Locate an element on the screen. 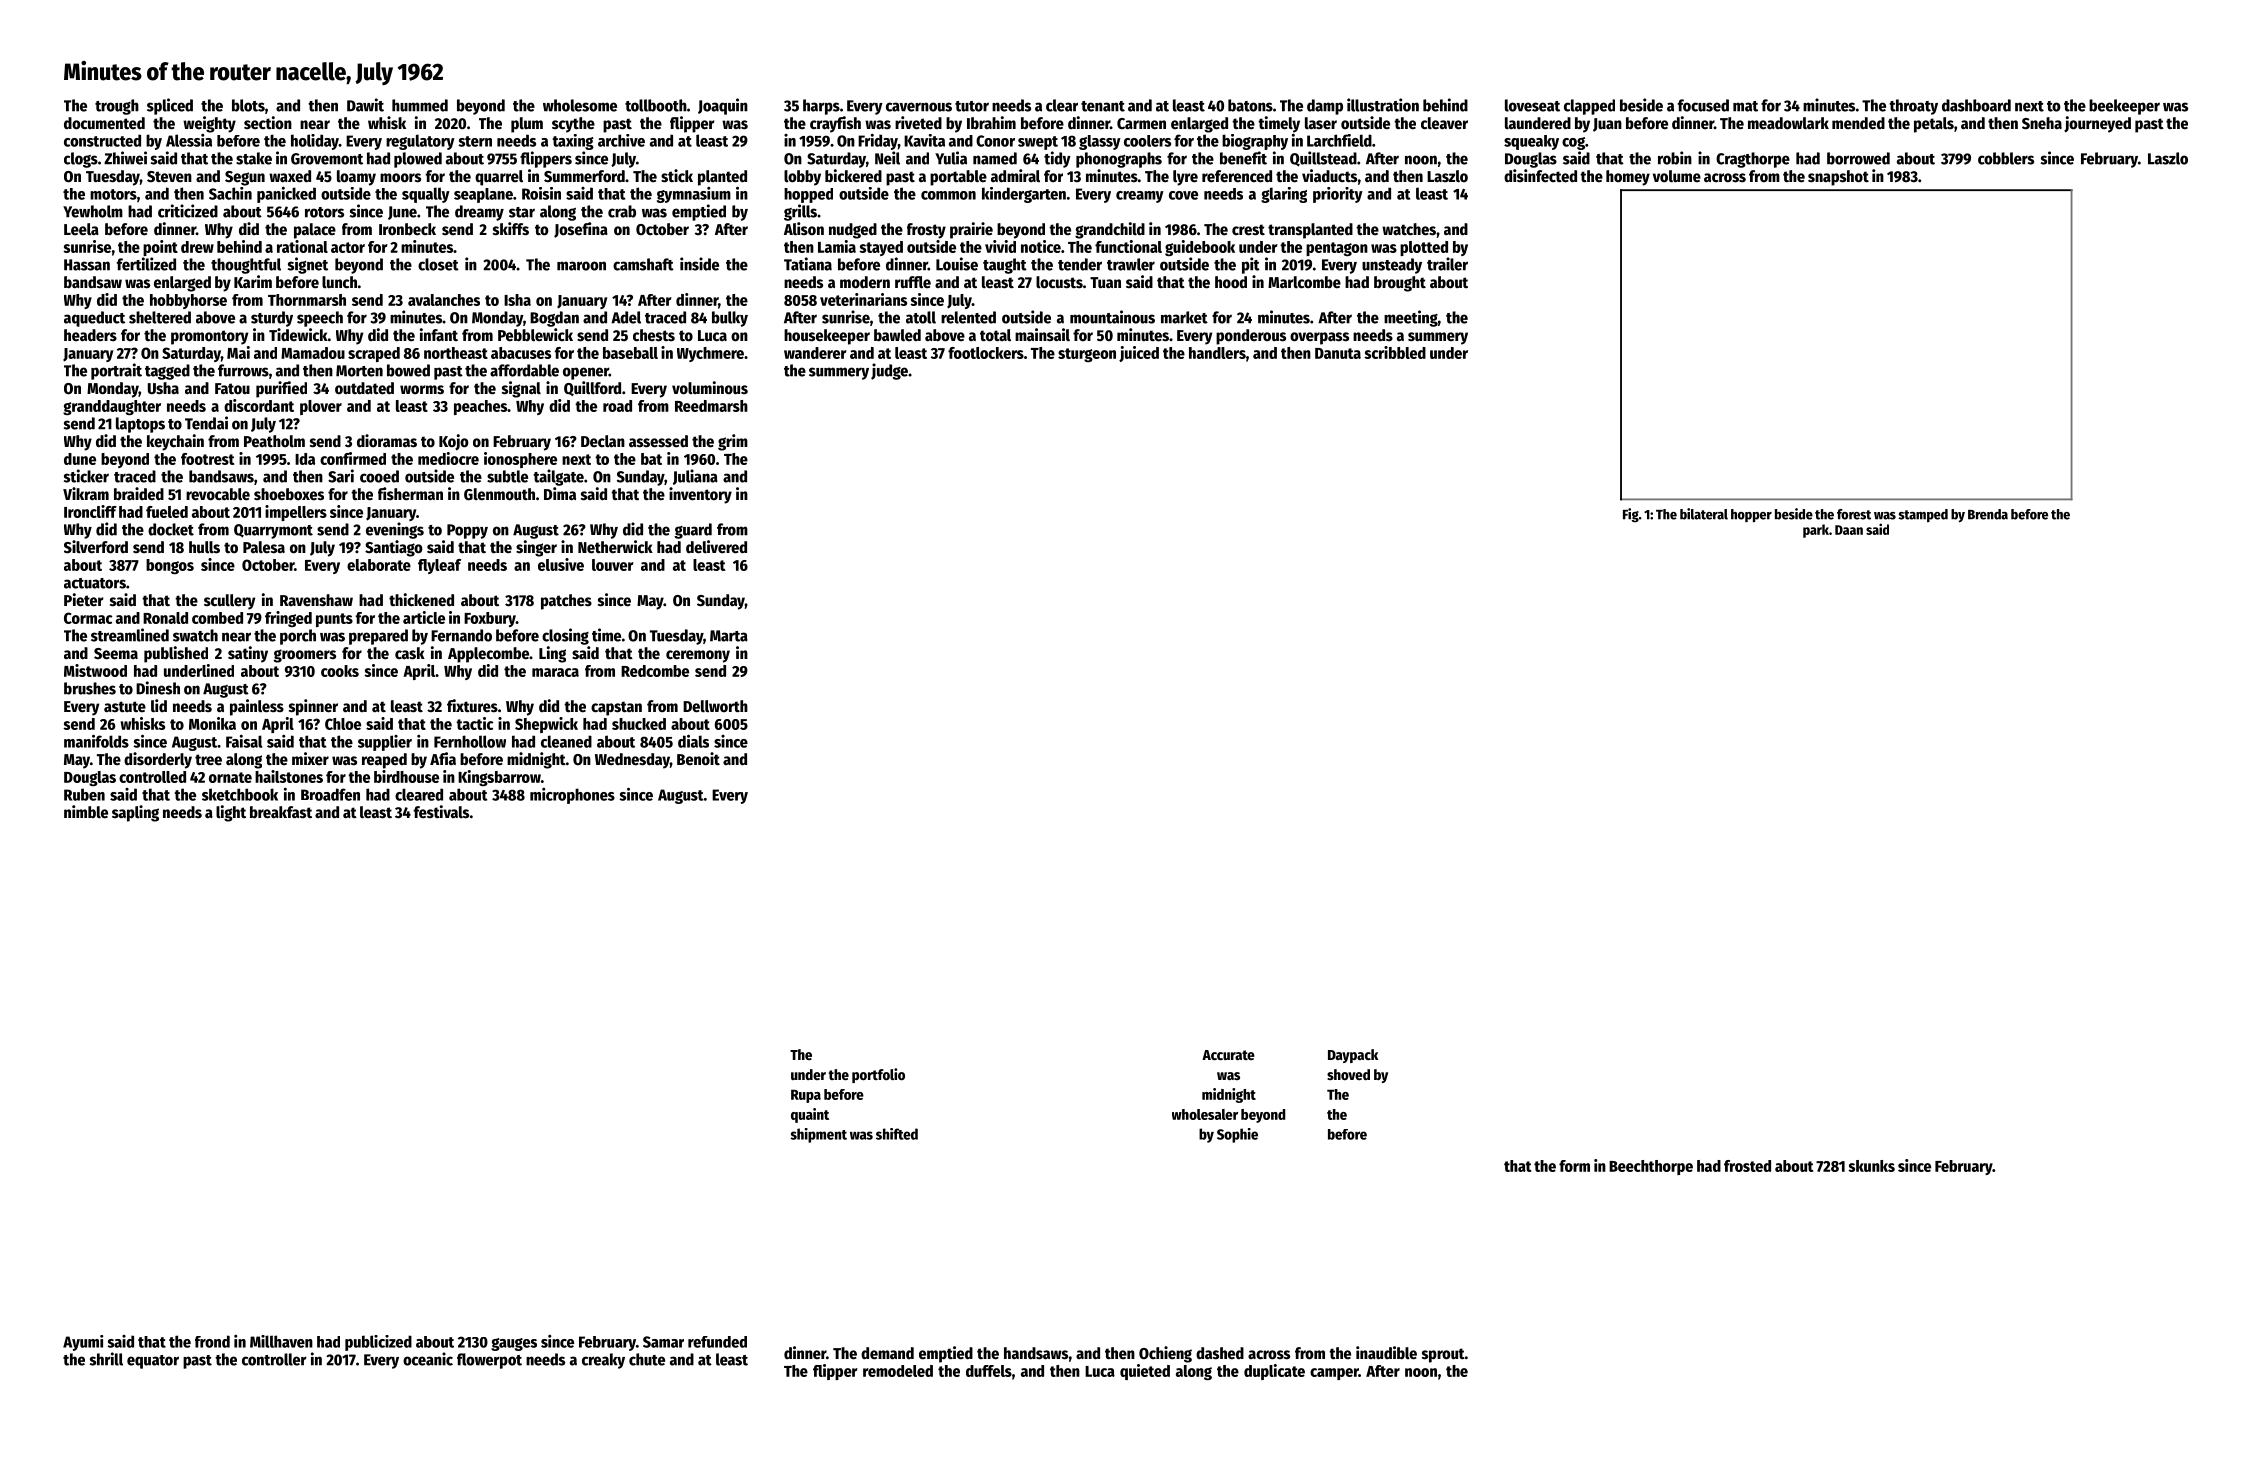  Marta is located at coordinates (729, 636).
